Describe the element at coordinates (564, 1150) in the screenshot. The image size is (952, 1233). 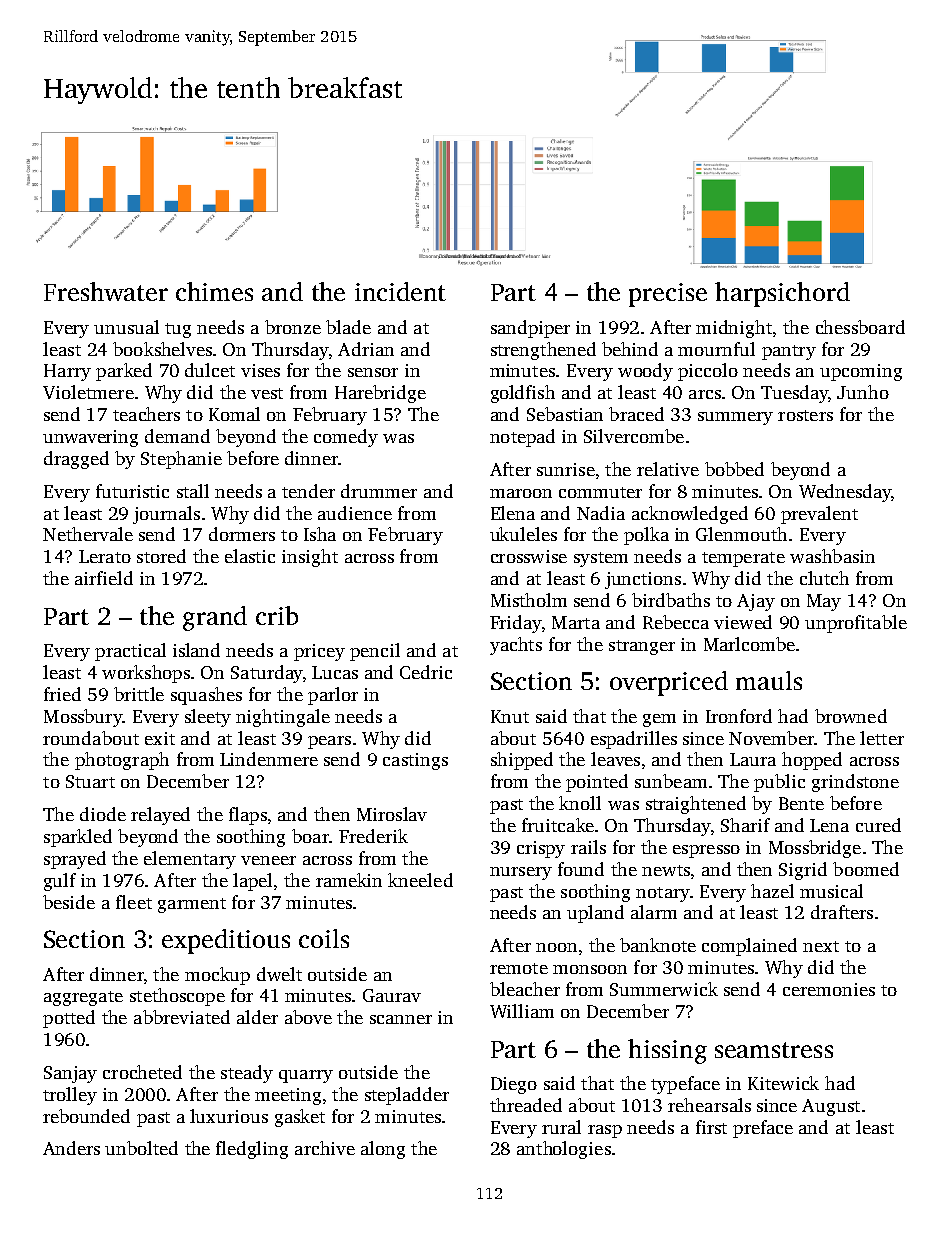
I see `anthologies` at that location.
